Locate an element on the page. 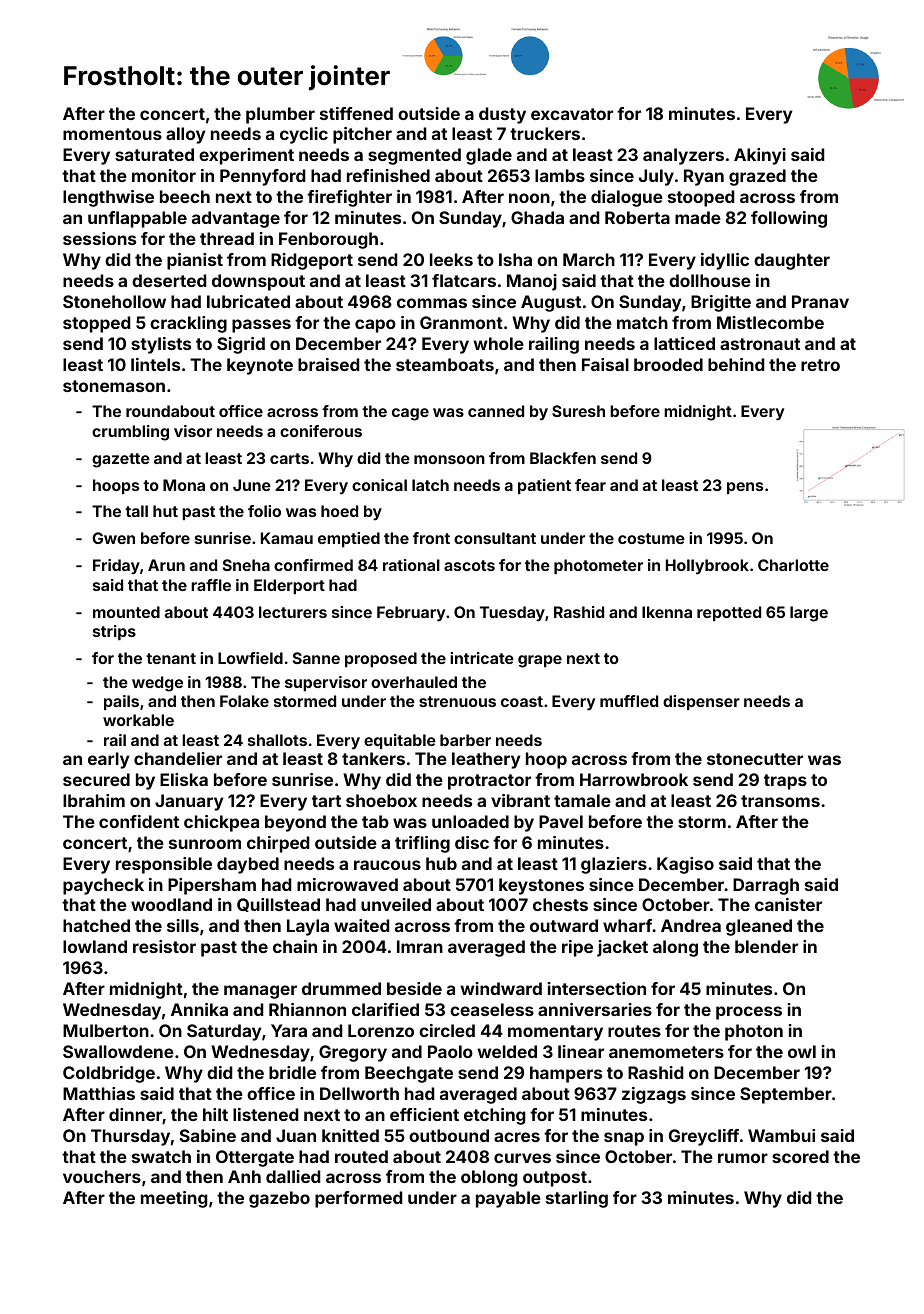 The width and height of the document is (924, 1314). Annika is located at coordinates (199, 1009).
